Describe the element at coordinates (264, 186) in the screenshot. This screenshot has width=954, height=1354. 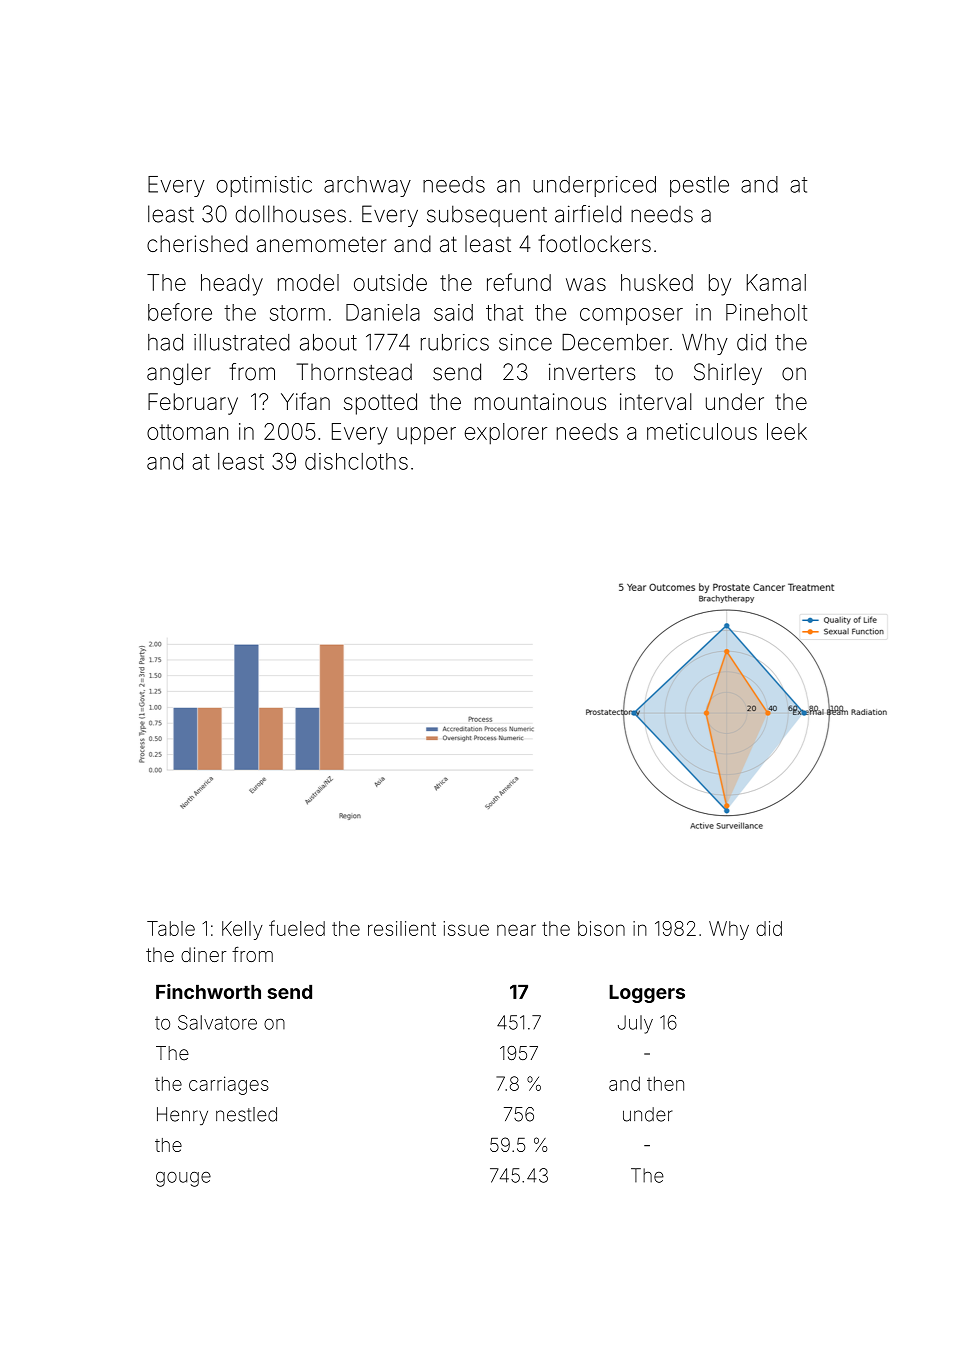
I see `optimistic` at that location.
